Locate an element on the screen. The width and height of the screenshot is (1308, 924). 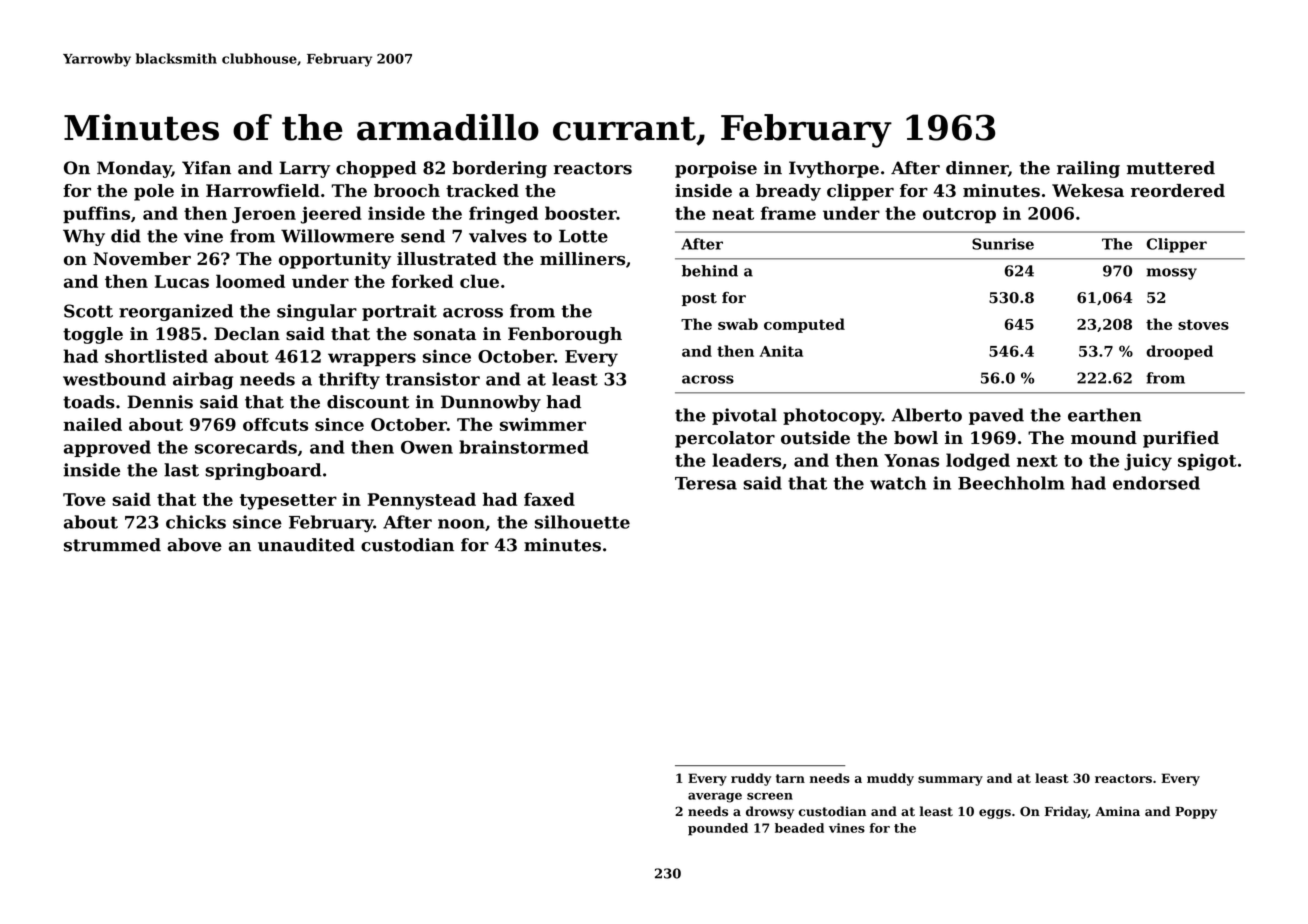
opportunity is located at coordinates (335, 260).
